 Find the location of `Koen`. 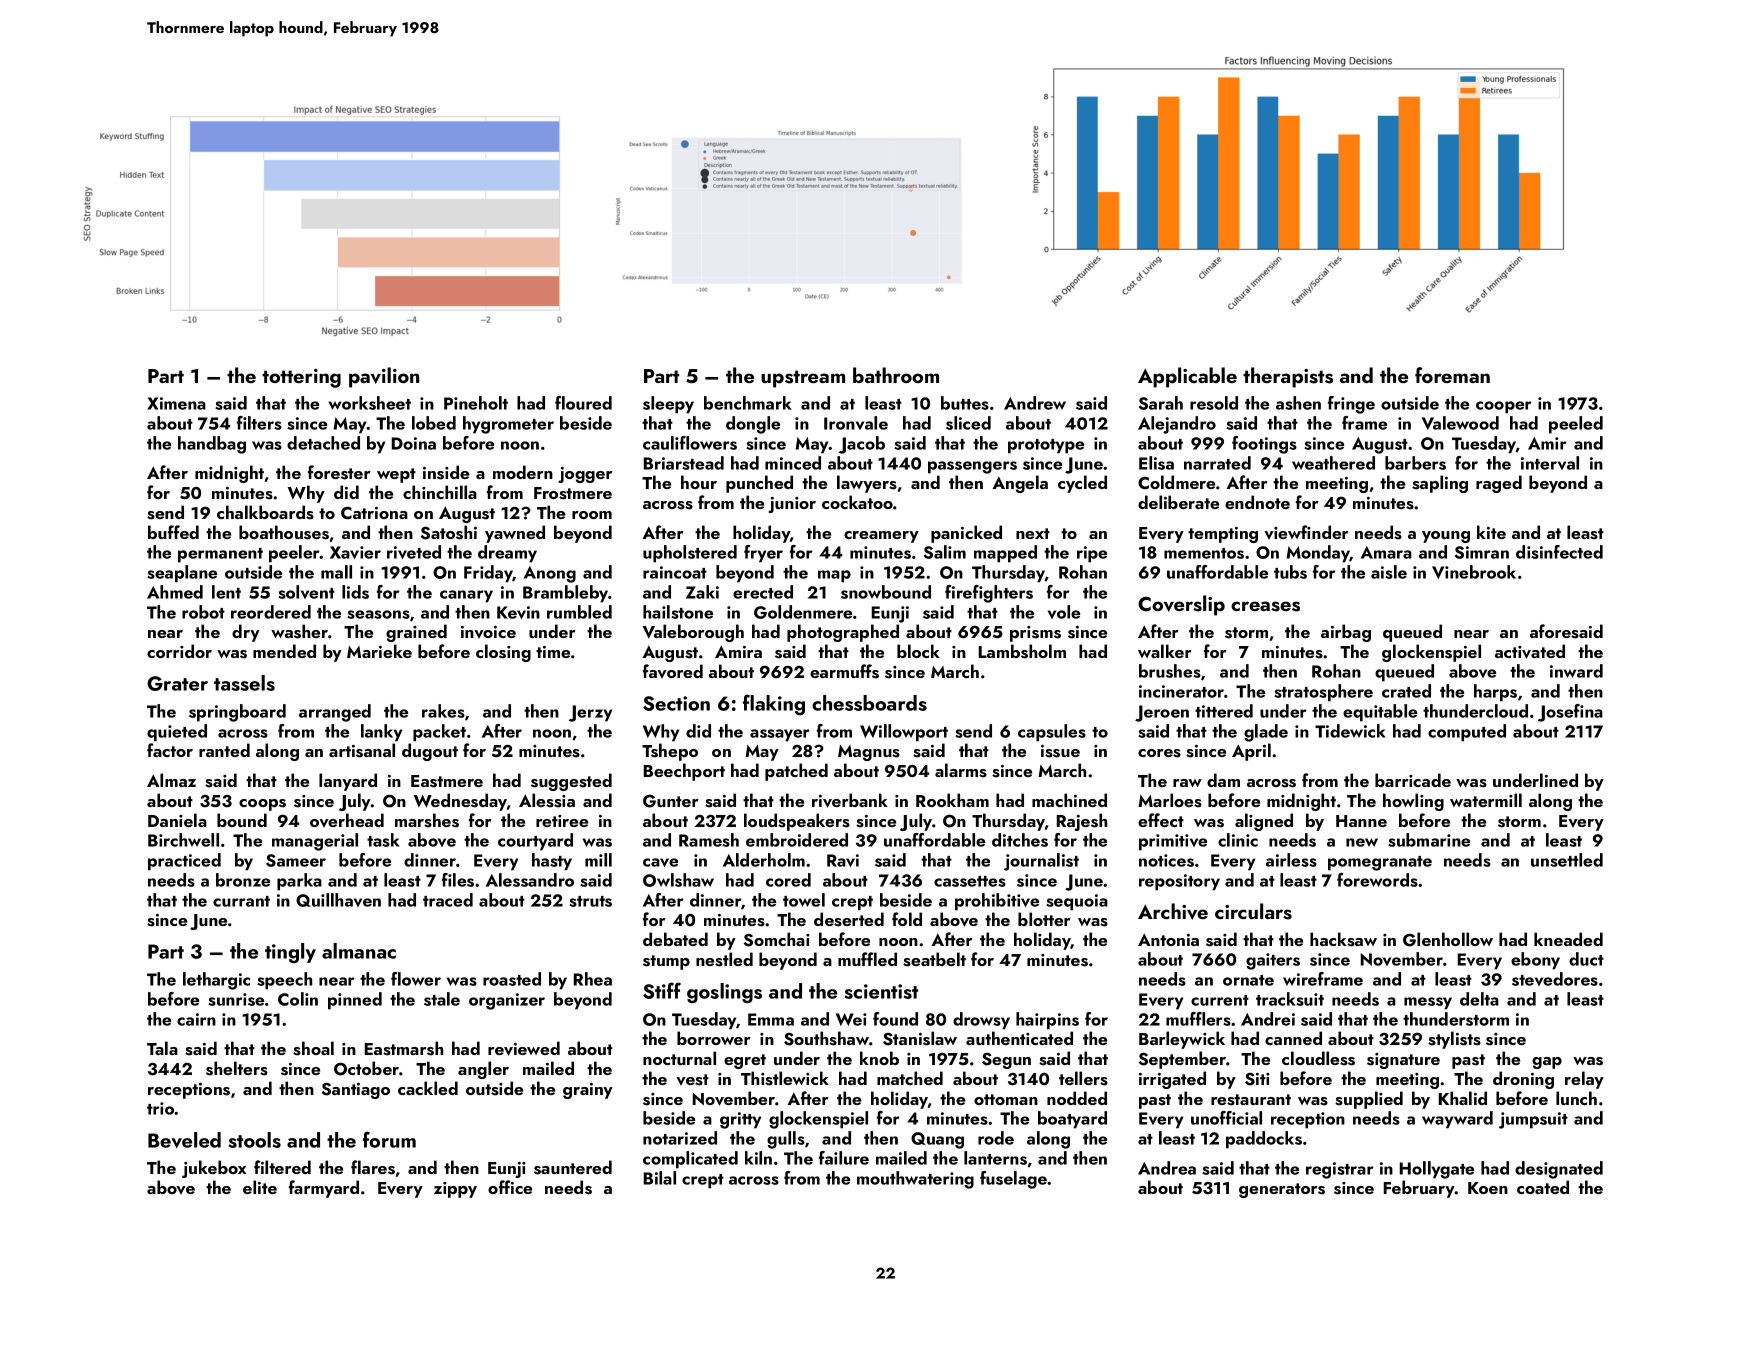

Koen is located at coordinates (1488, 1188).
